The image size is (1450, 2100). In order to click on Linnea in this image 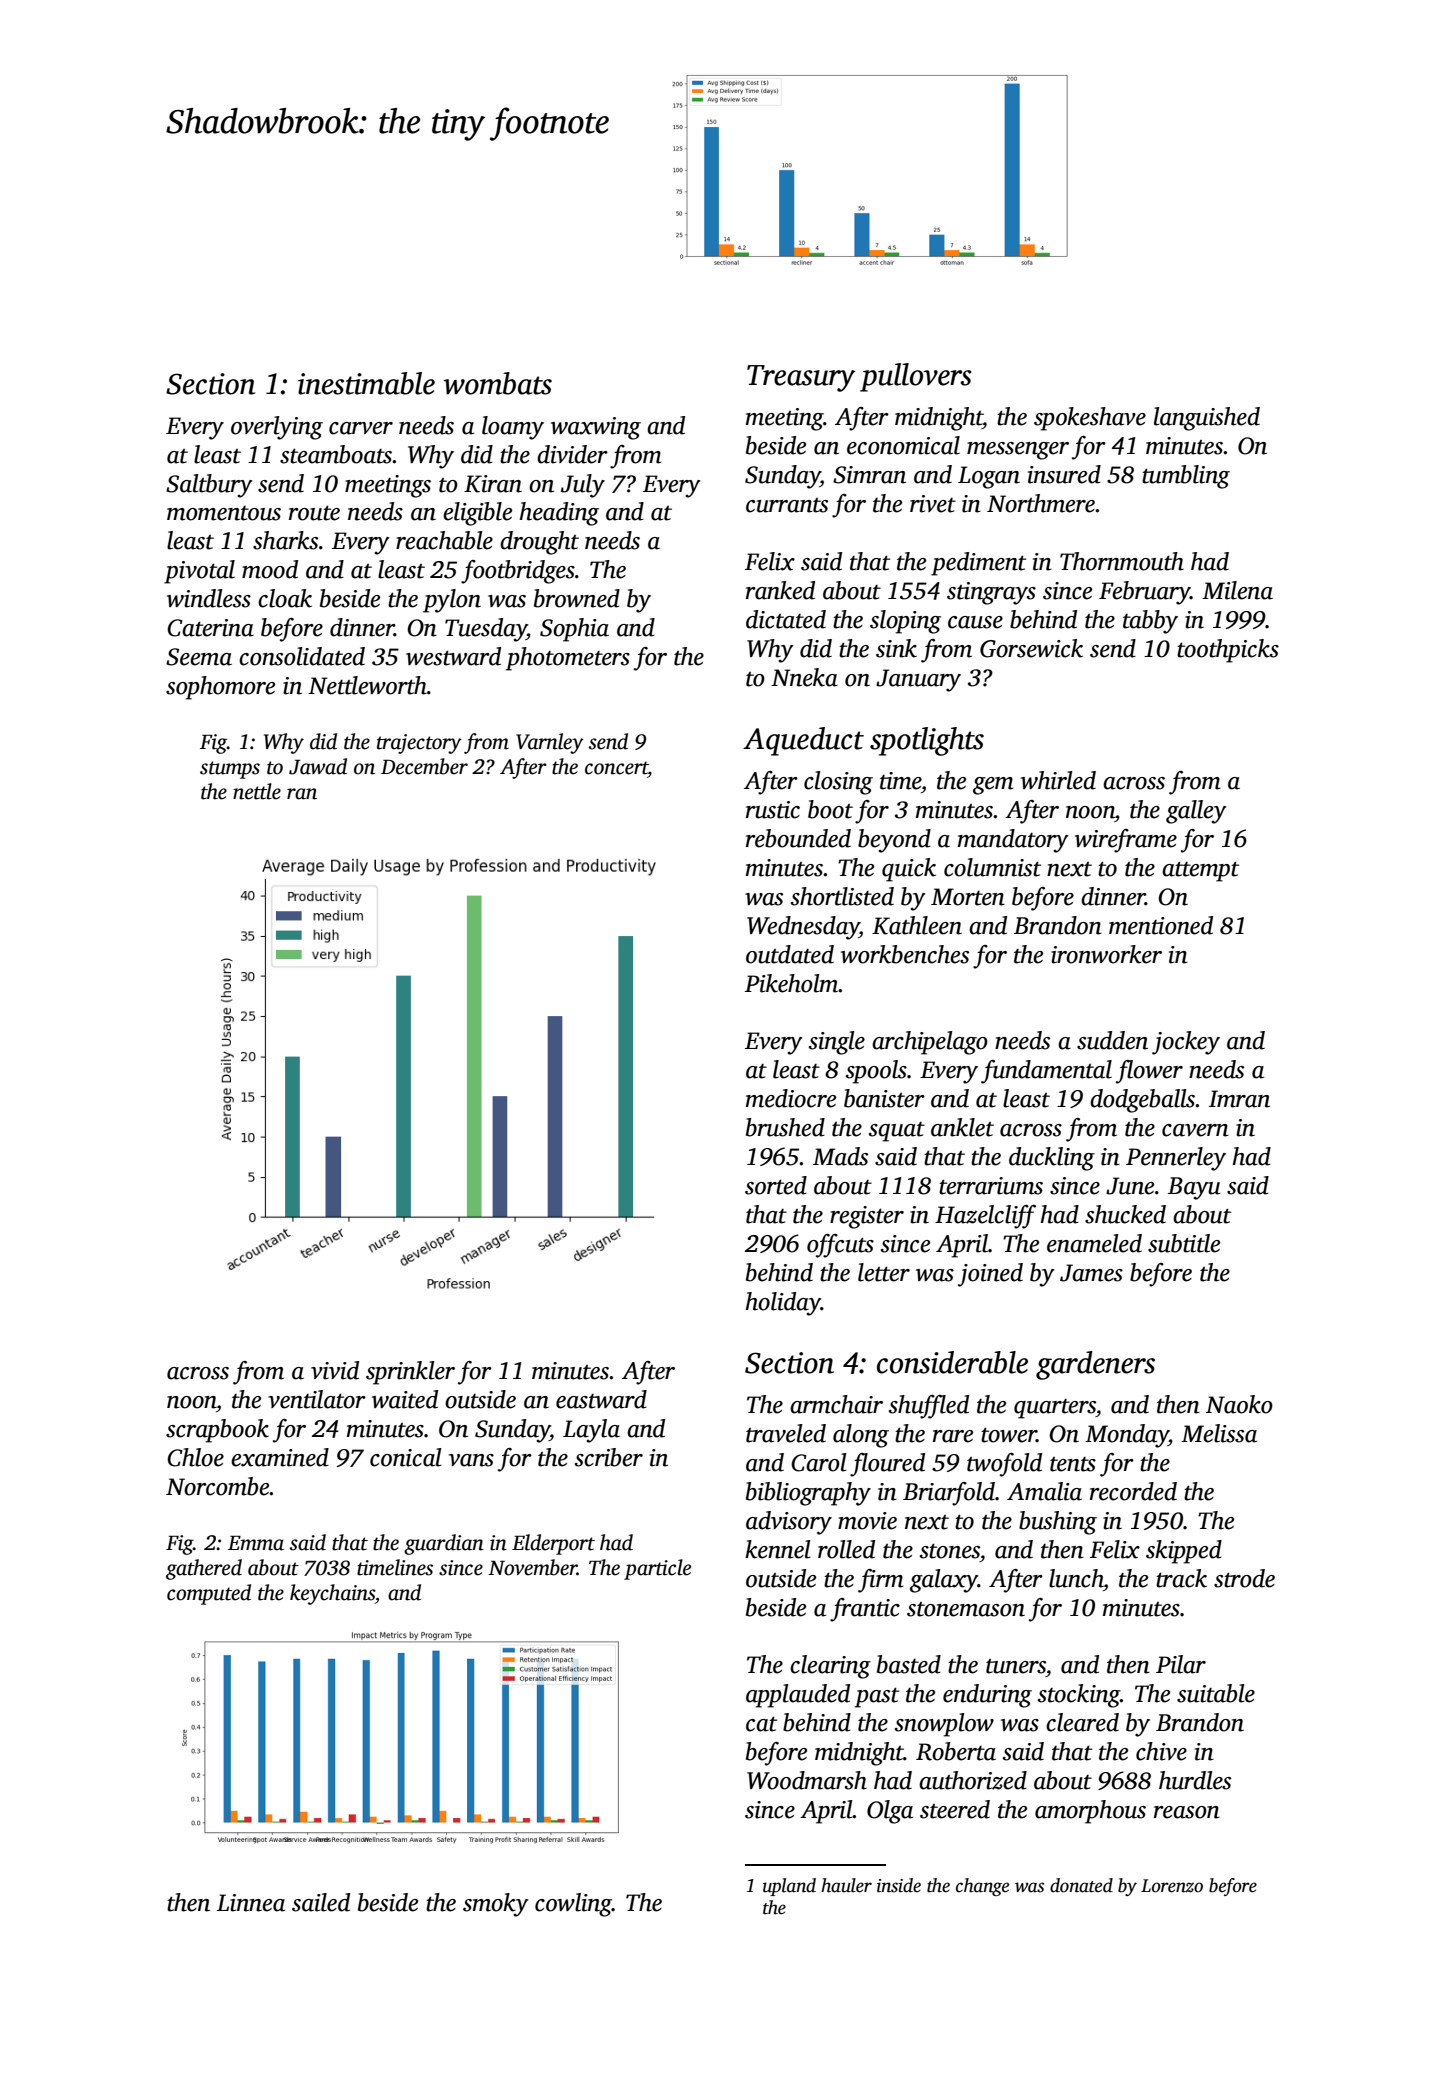, I will do `click(251, 1903)`.
